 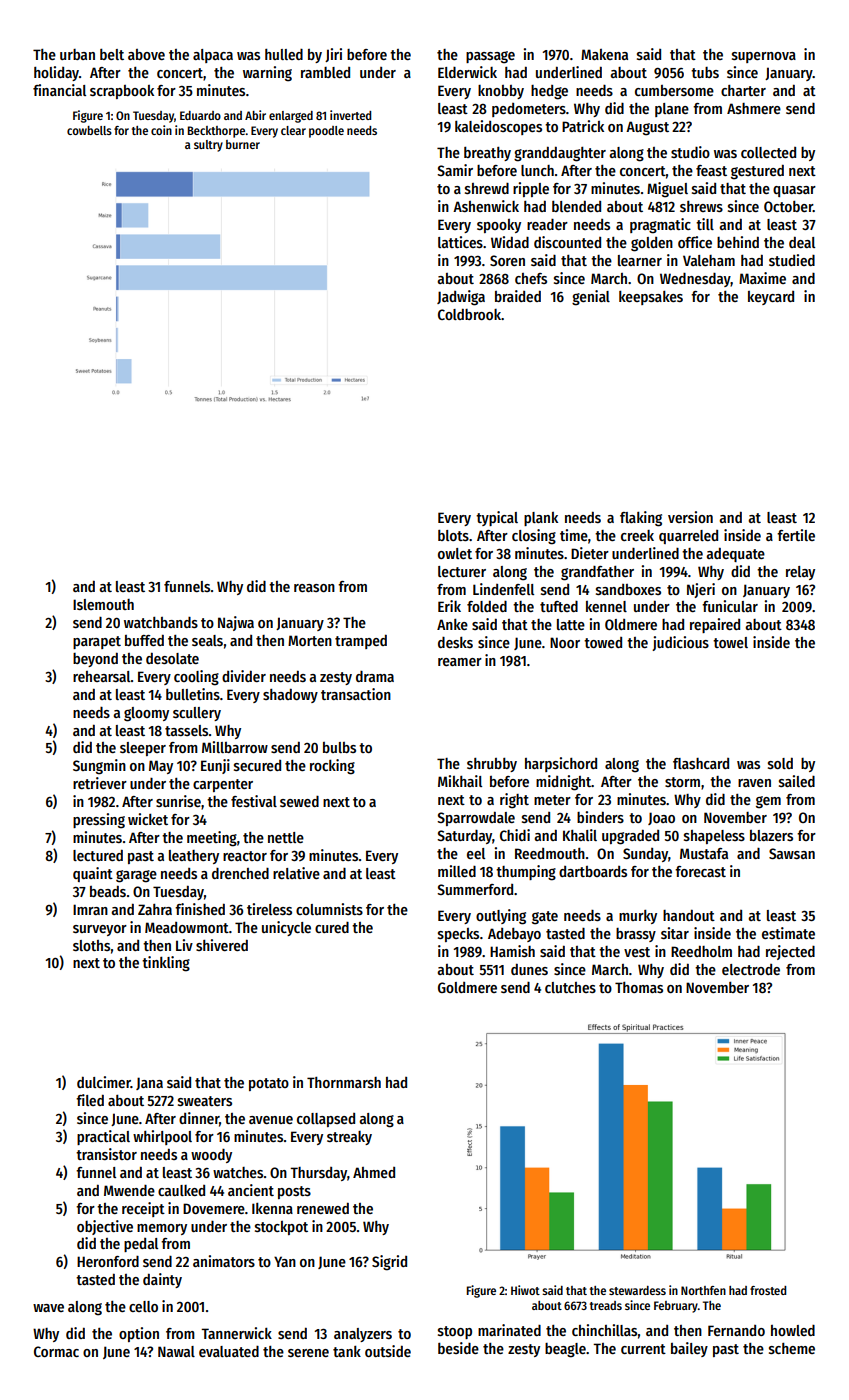 What do you see at coordinates (641, 519) in the screenshot?
I see `flaking` at bounding box center [641, 519].
